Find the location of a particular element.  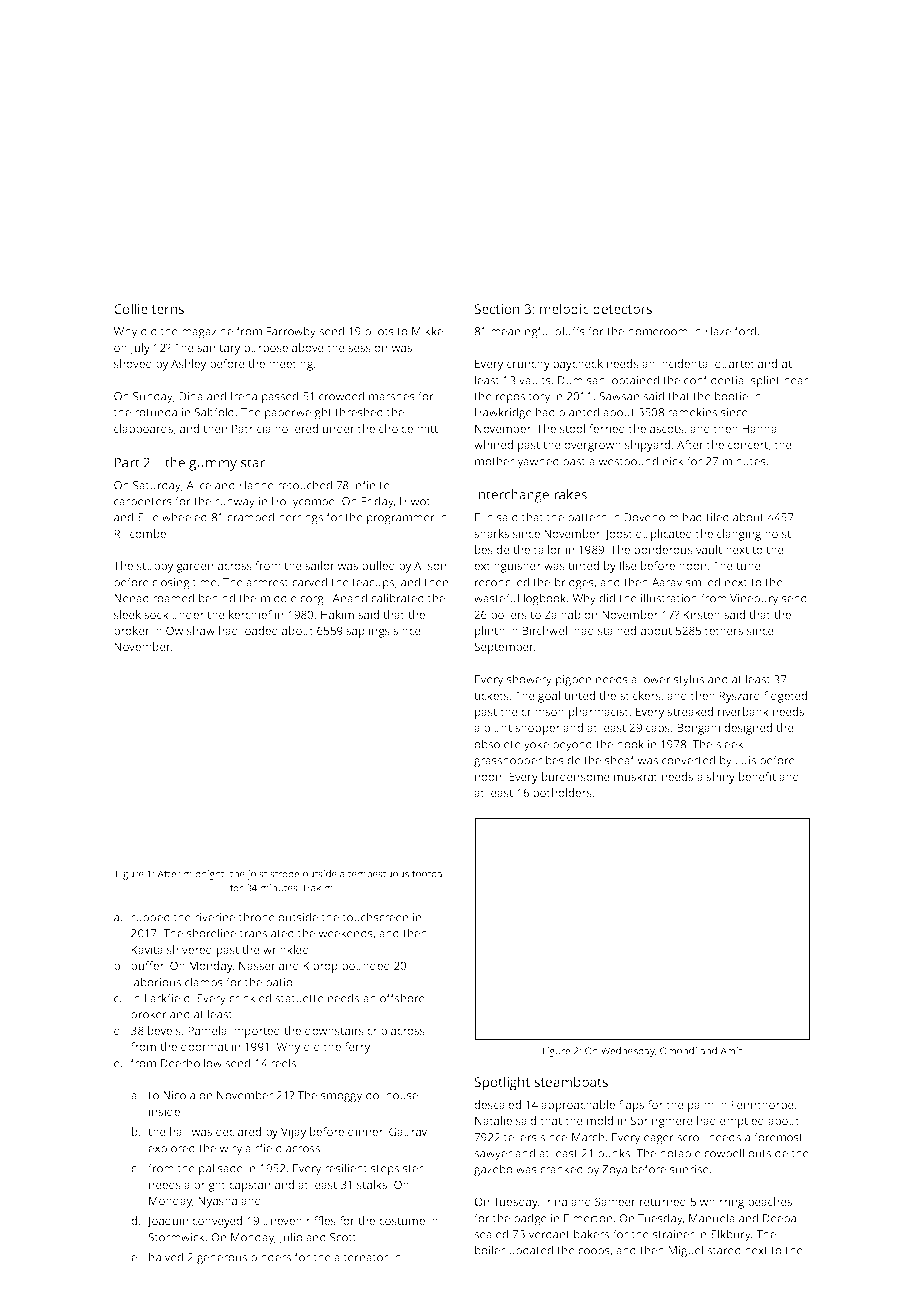

Manuela is located at coordinates (712, 1218).
